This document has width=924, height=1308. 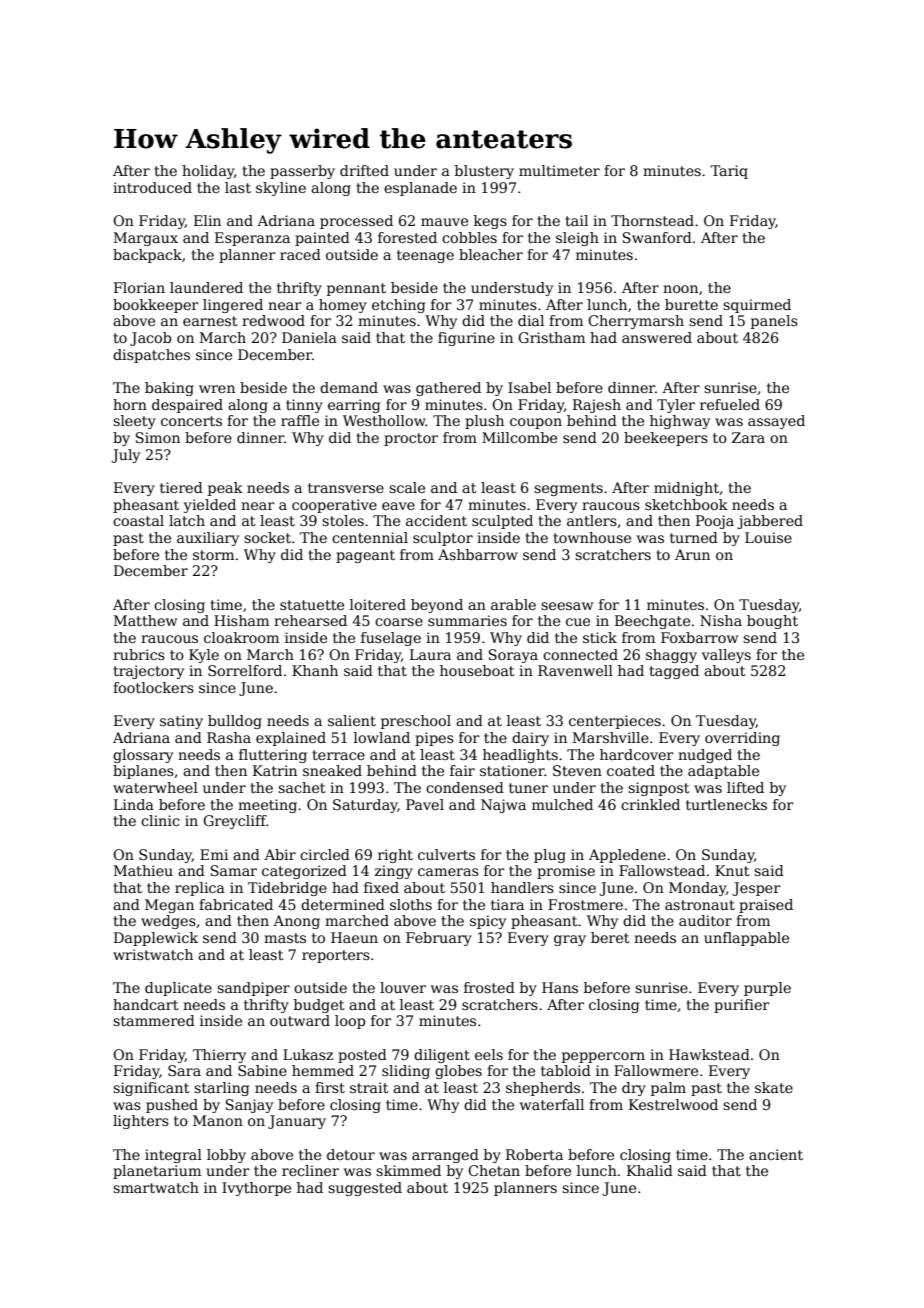 I want to click on Sabine, so click(x=262, y=1070).
